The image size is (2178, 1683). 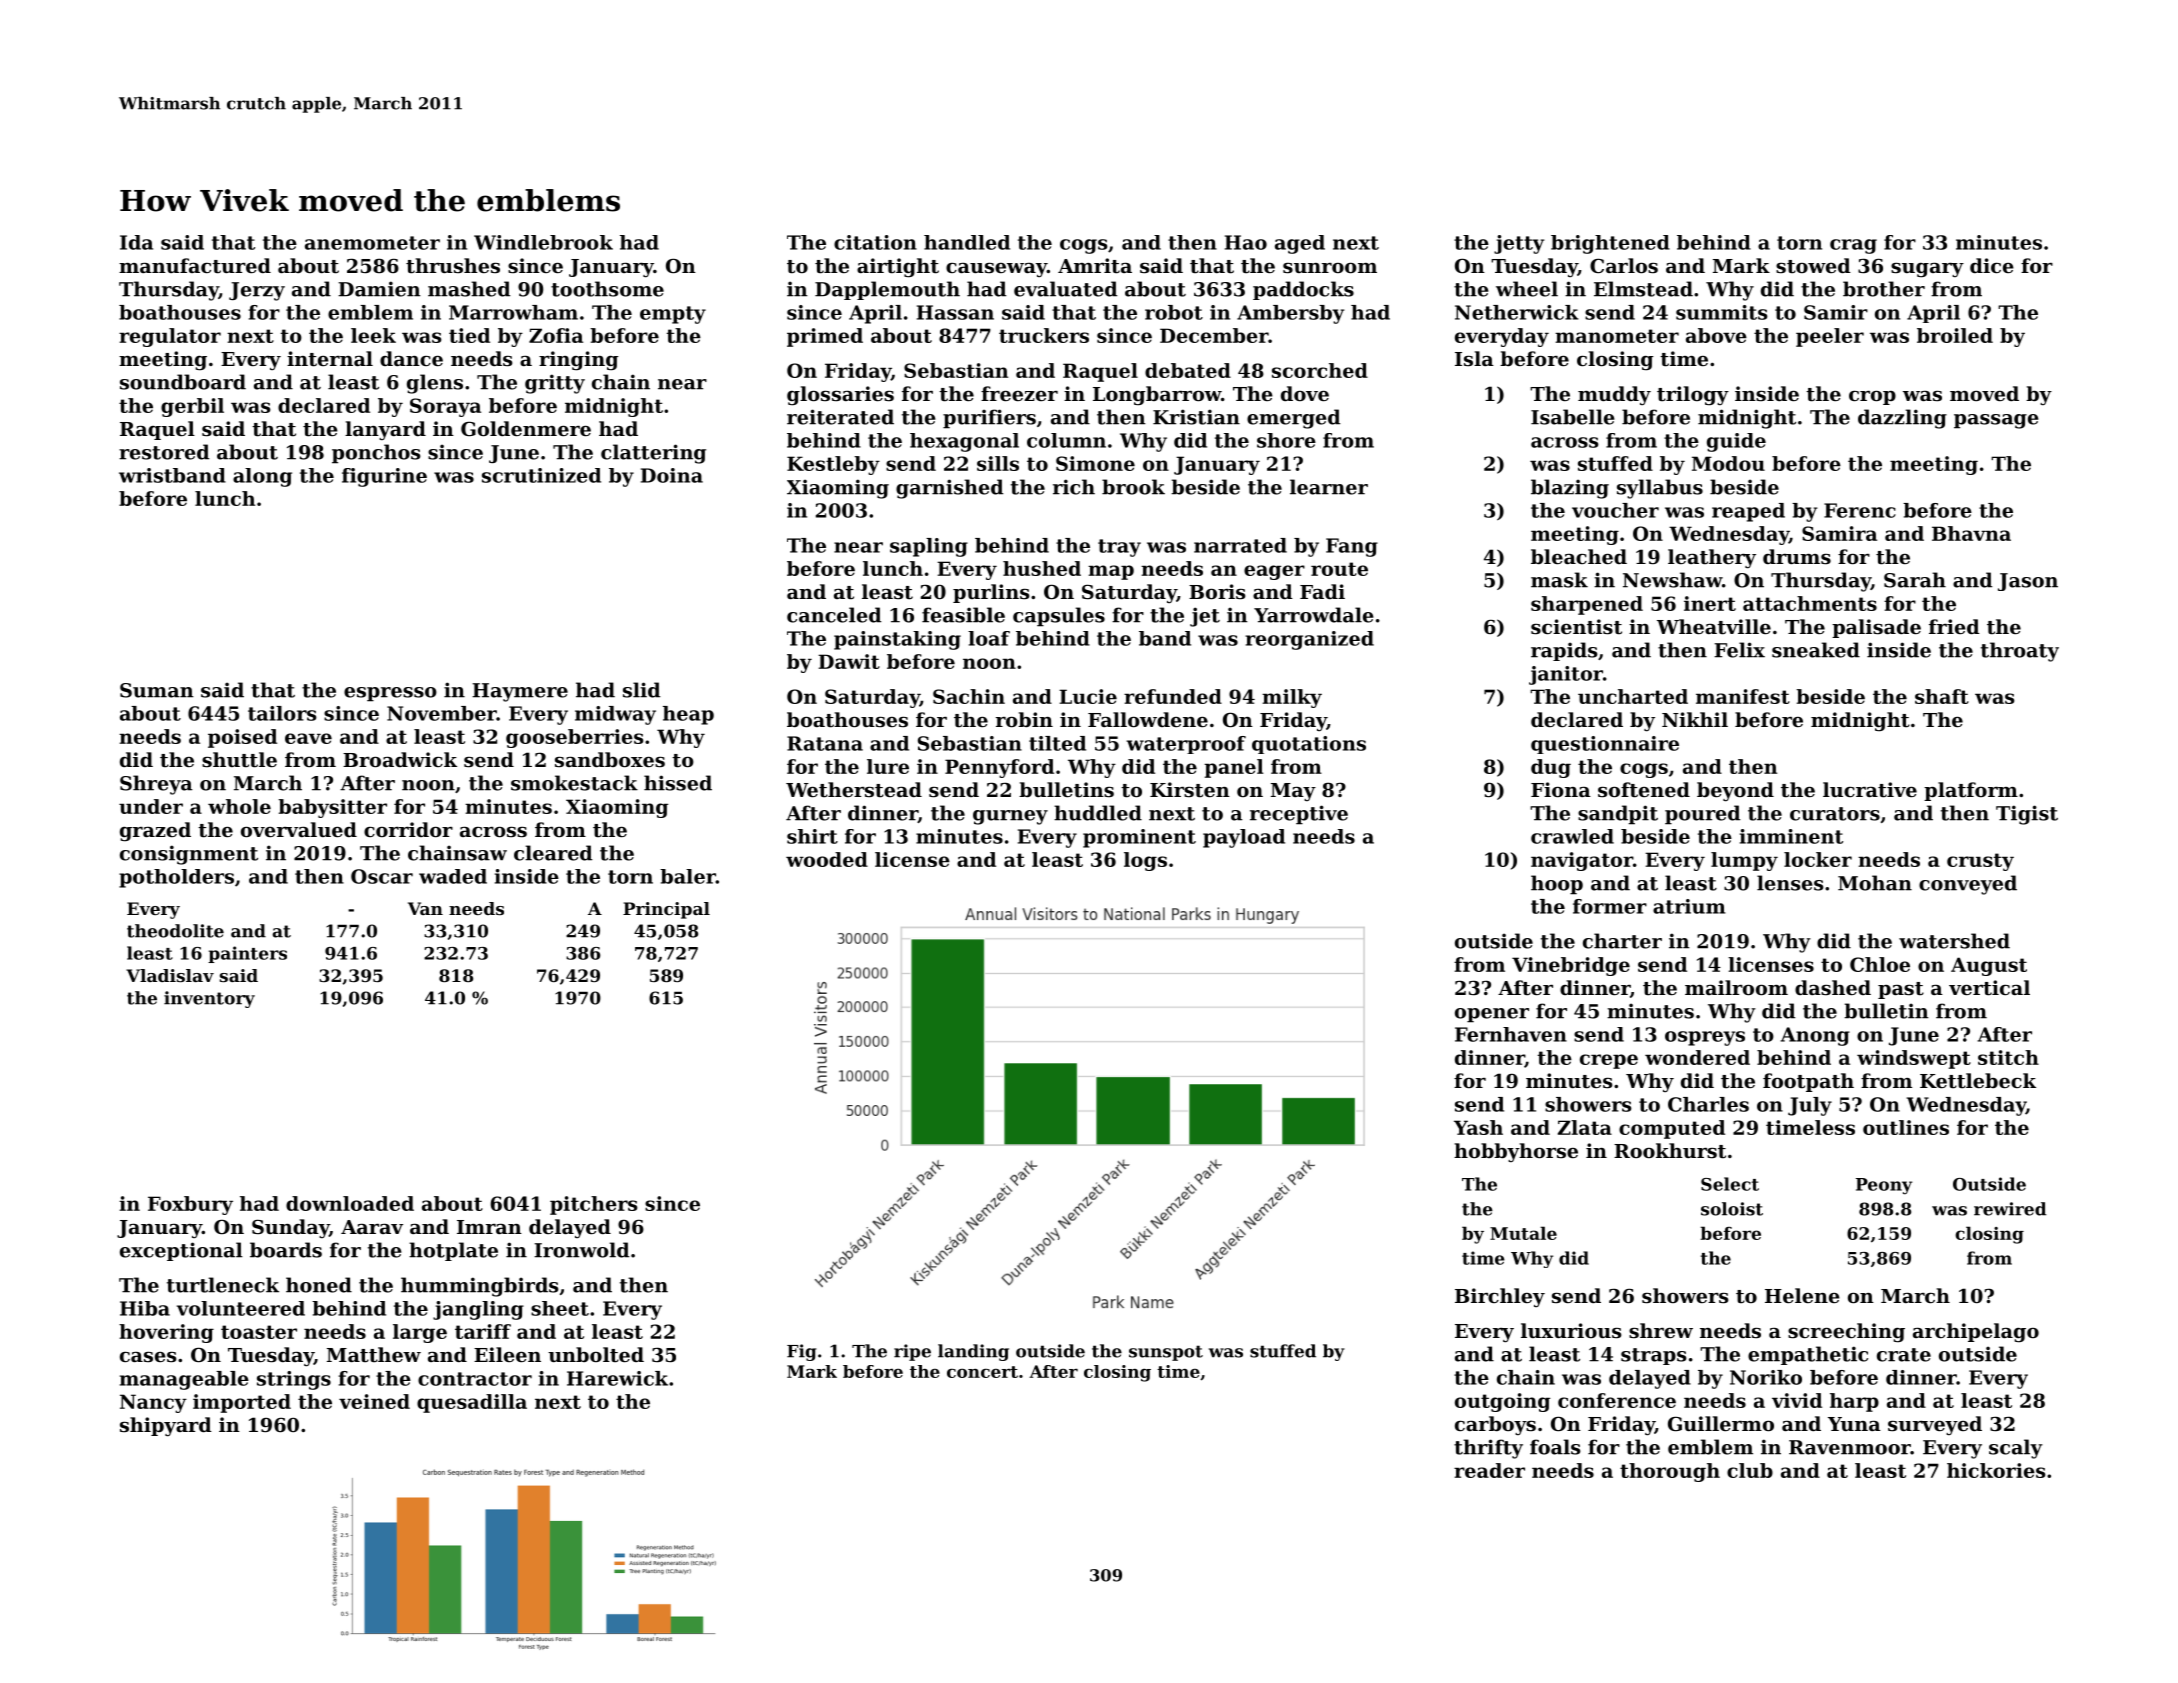 What do you see at coordinates (1689, 906) in the screenshot?
I see `atrium` at bounding box center [1689, 906].
